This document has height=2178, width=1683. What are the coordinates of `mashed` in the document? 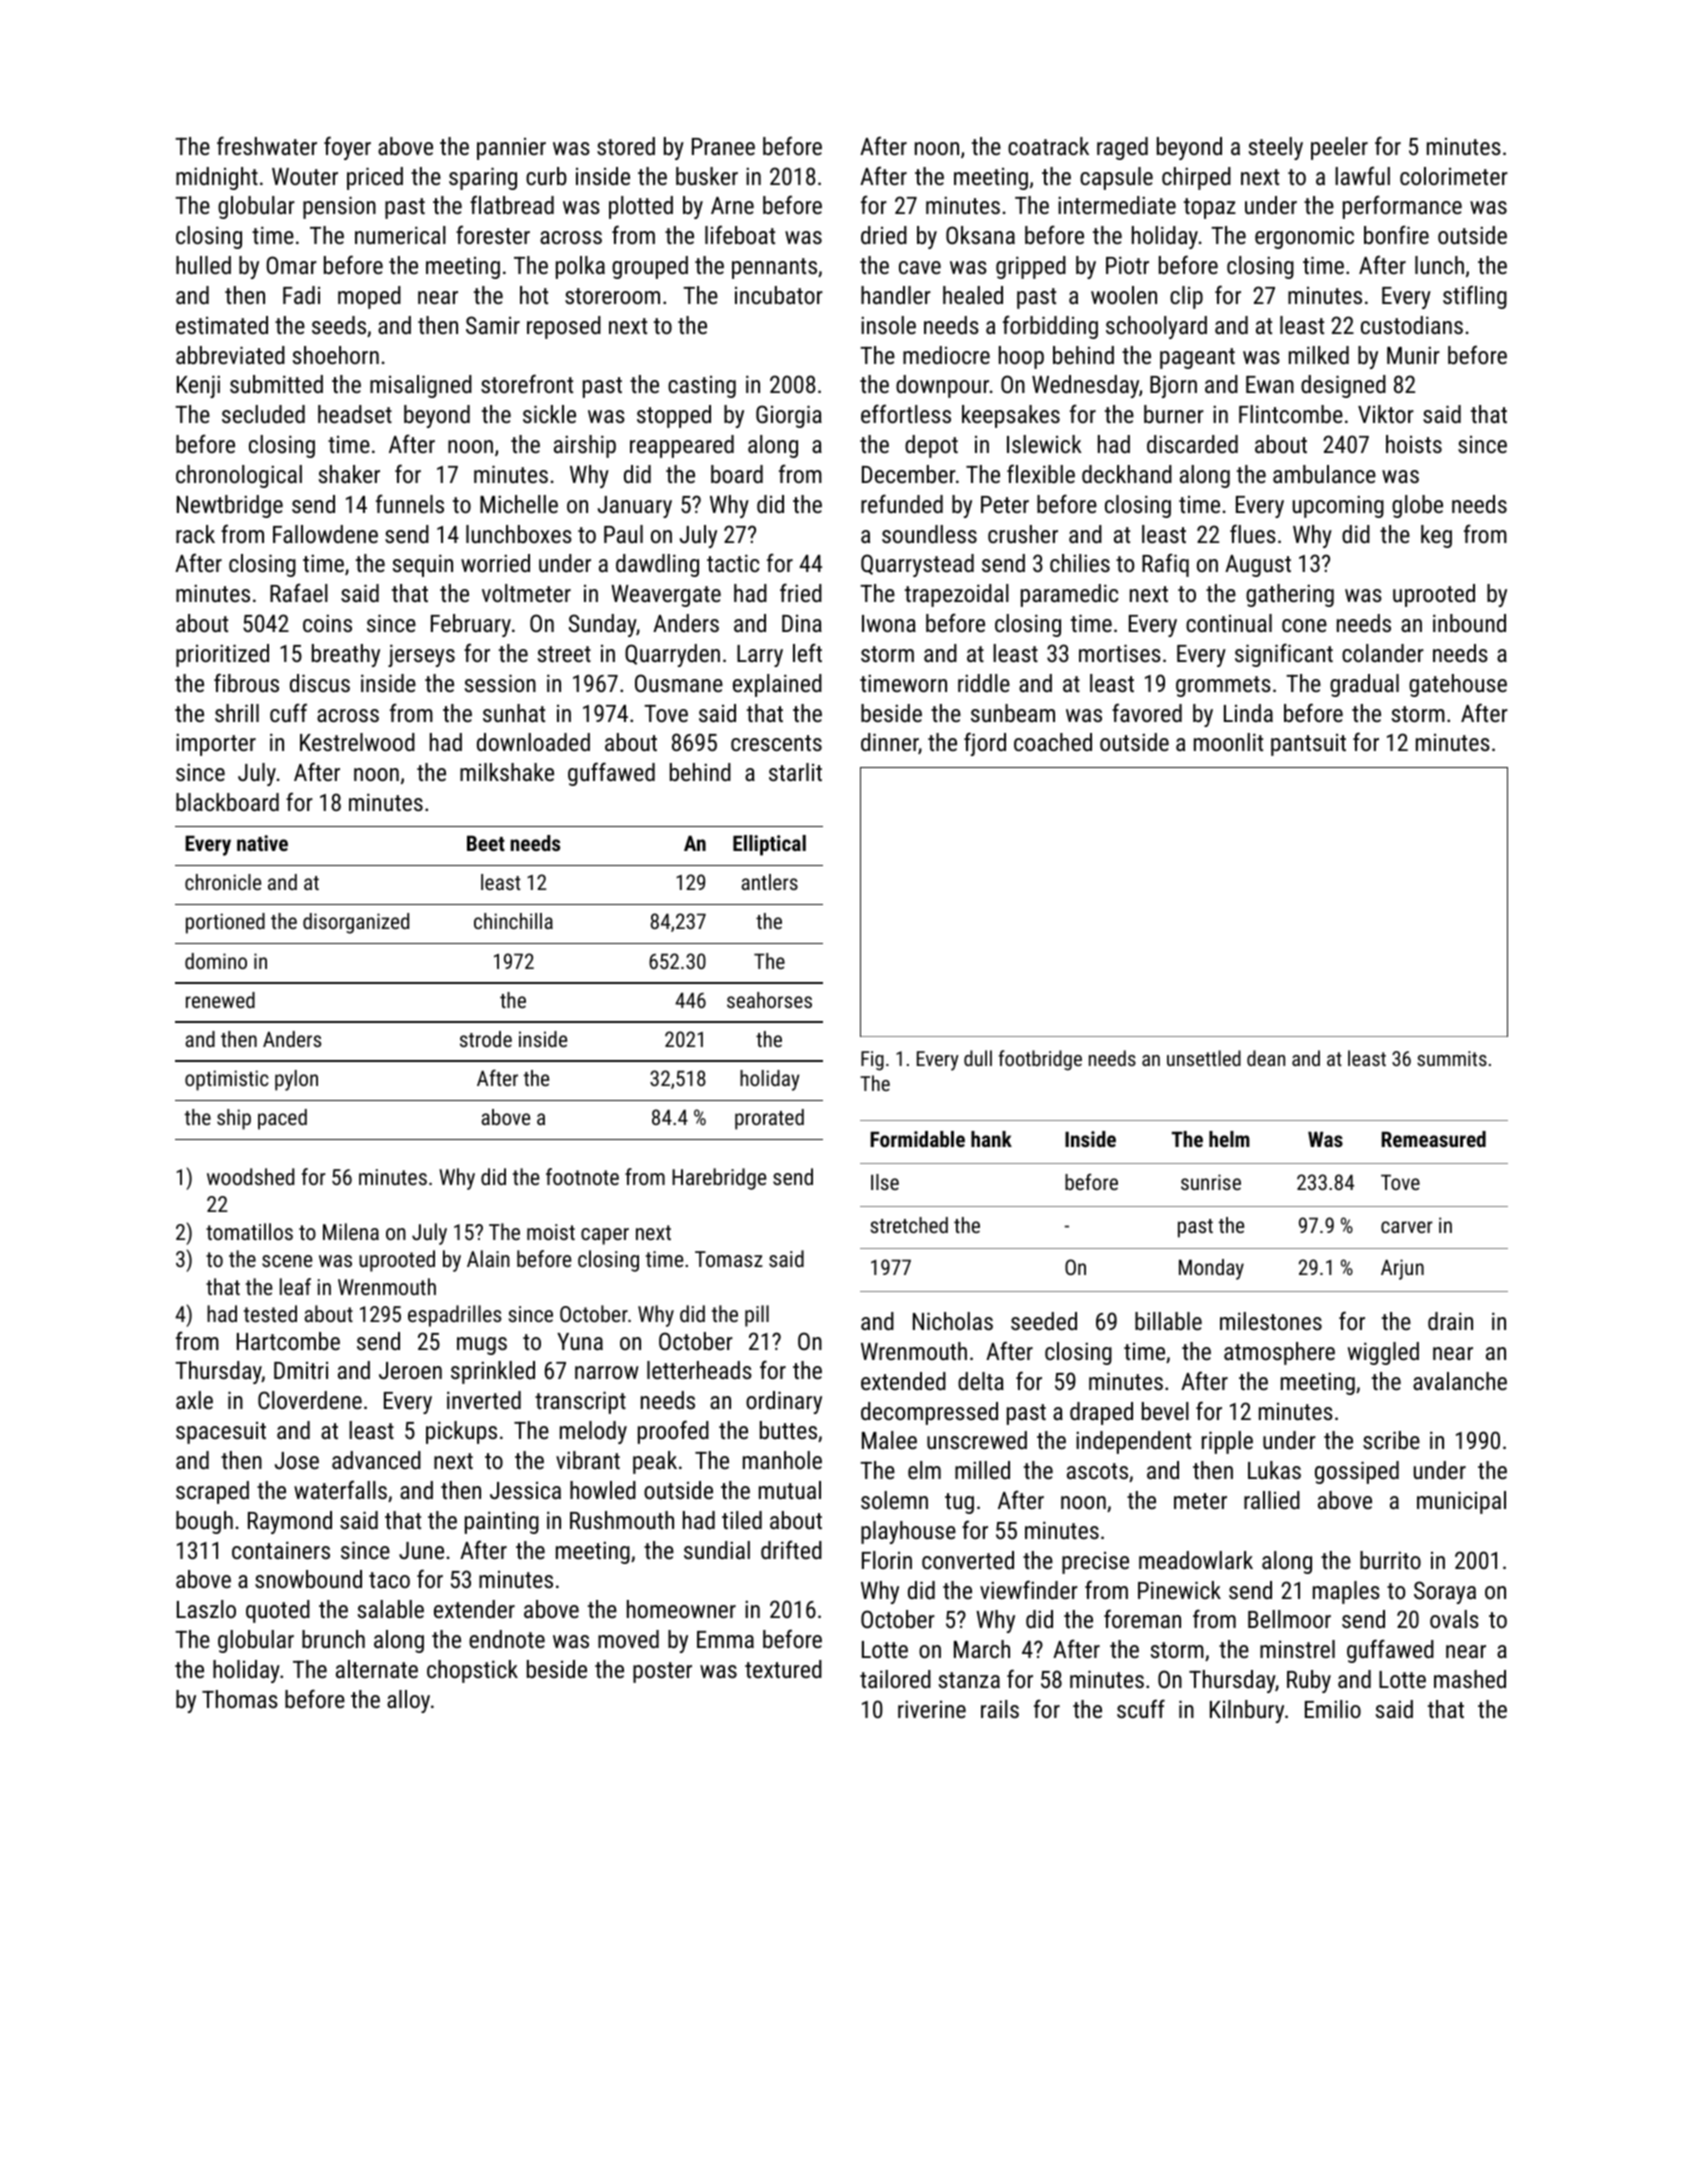 It's located at (1470, 1679).
